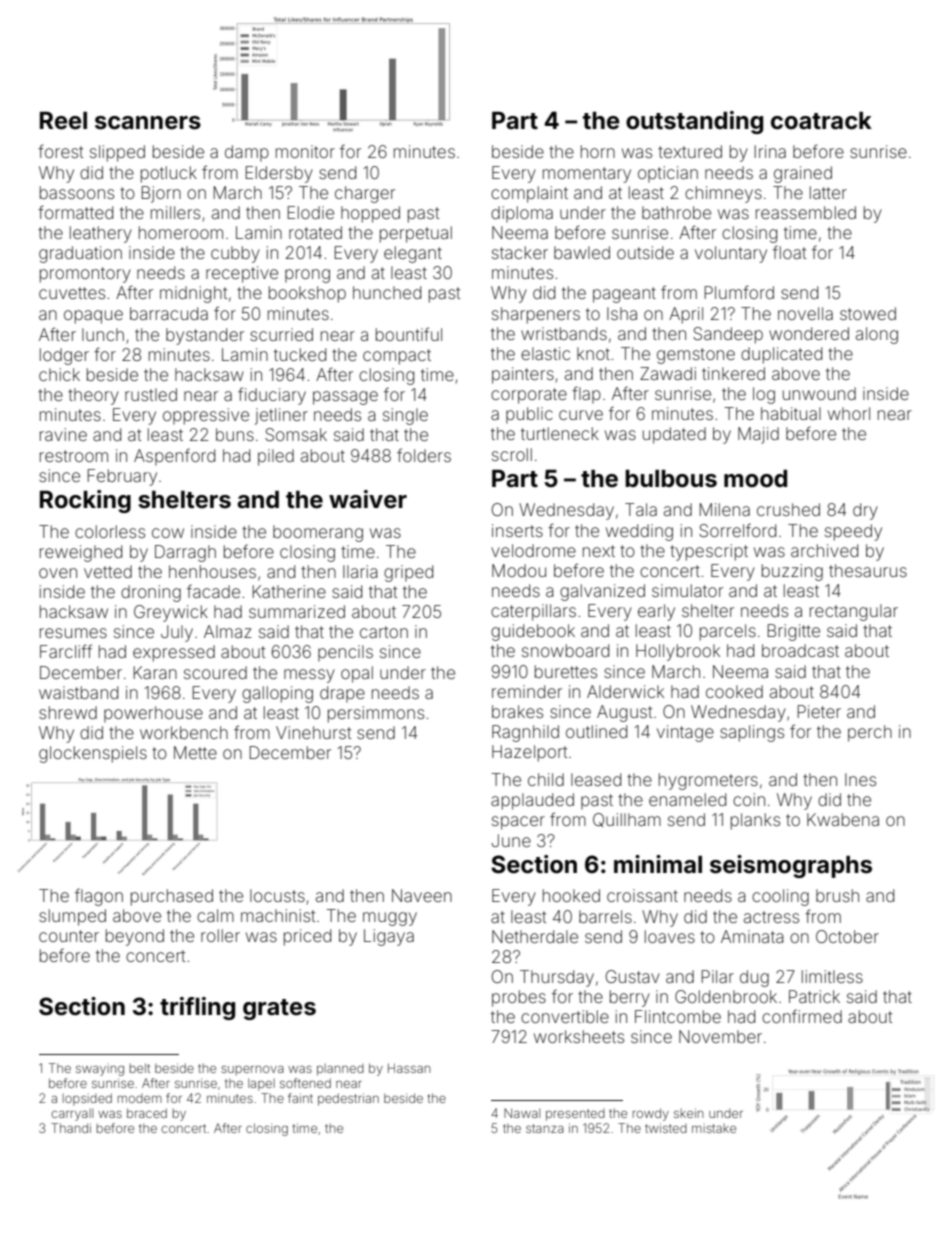 The width and height of the screenshot is (952, 1233). Describe the element at coordinates (571, 895) in the screenshot. I see `hooked` at that location.
